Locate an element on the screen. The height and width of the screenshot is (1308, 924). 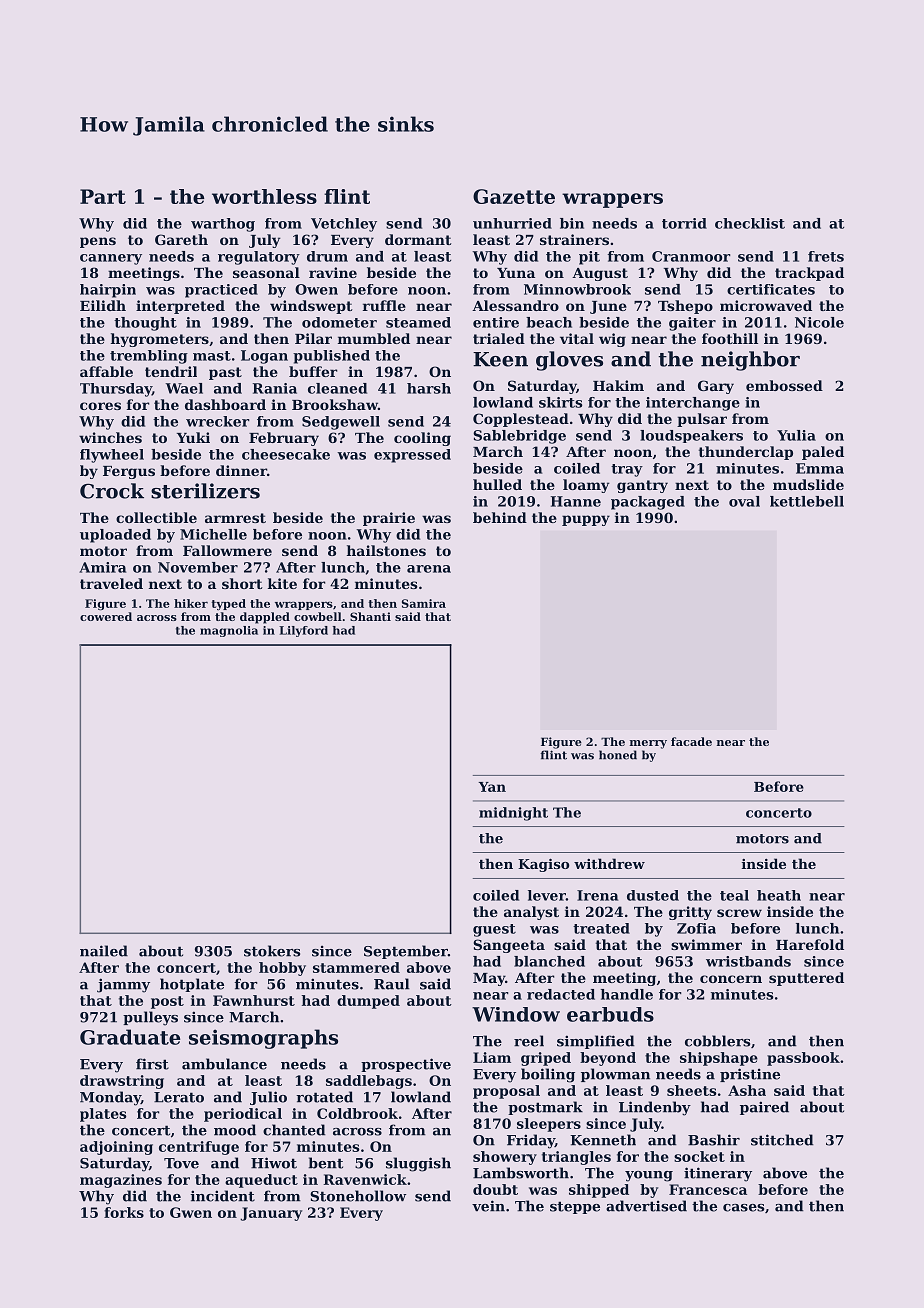
checklist is located at coordinates (750, 223).
